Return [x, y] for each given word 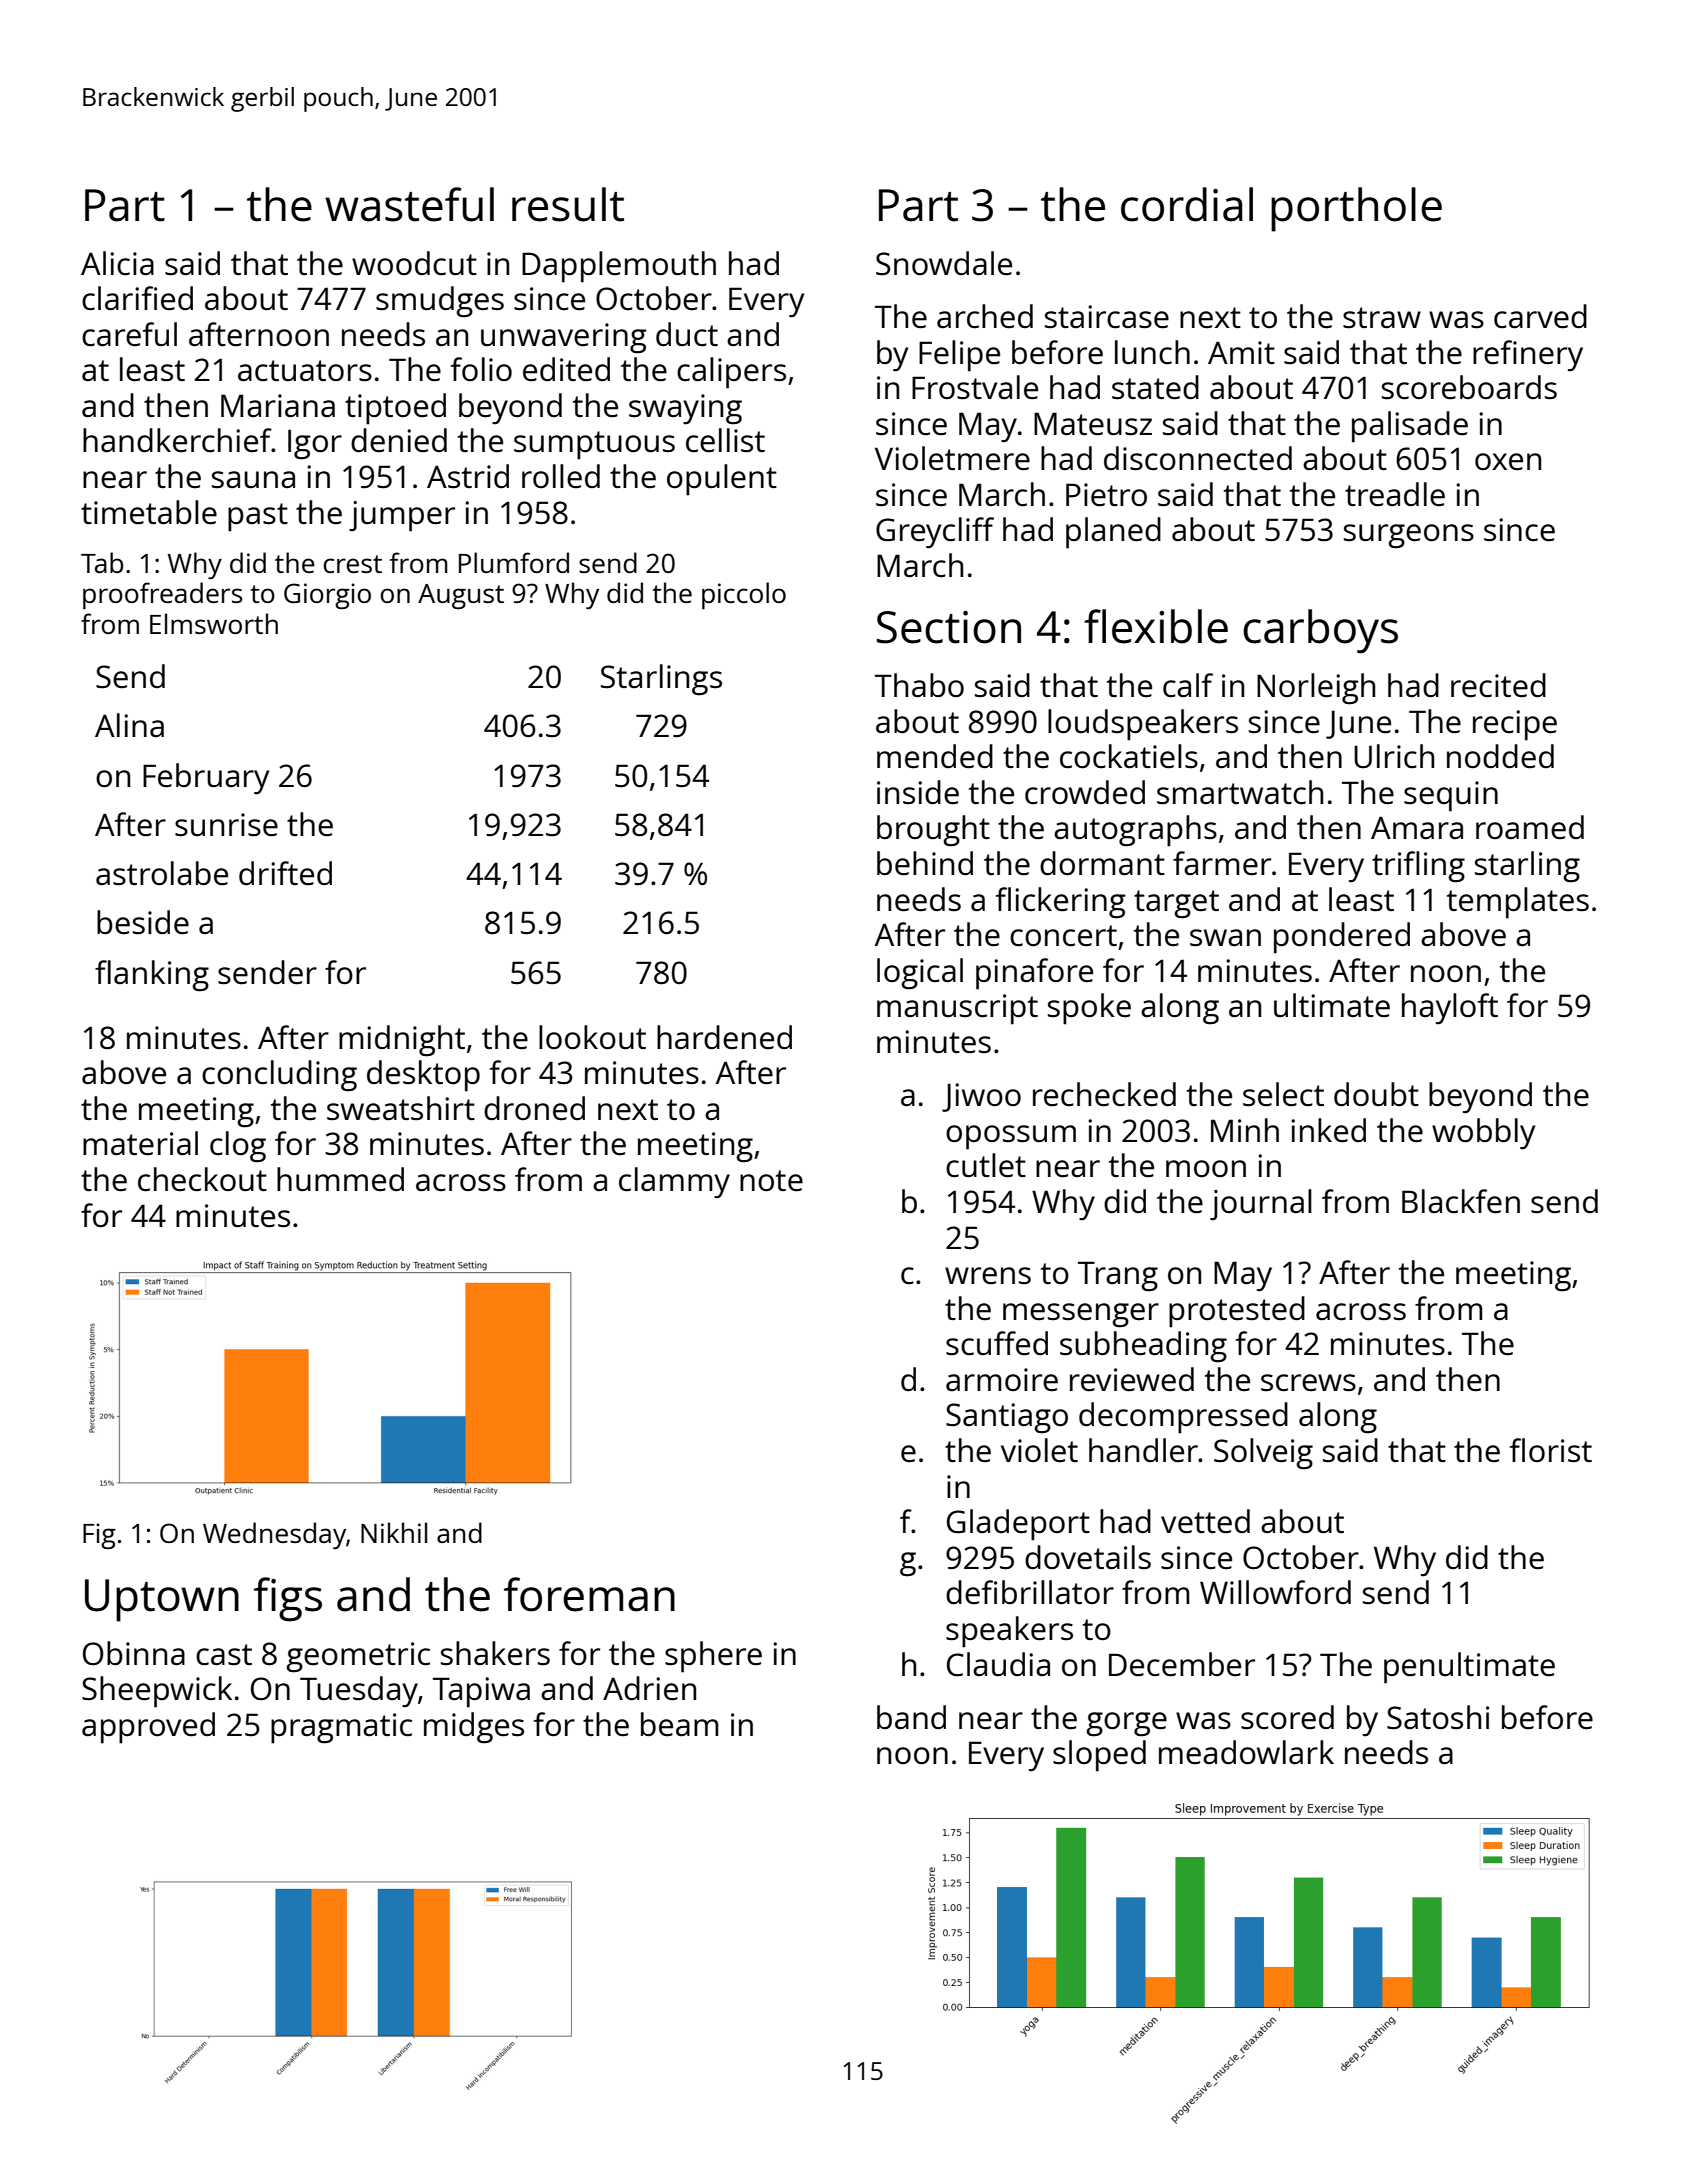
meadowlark [1246, 1752]
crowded [1085, 792]
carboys [1320, 631]
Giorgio [327, 596]
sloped [1099, 1756]
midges [474, 1728]
